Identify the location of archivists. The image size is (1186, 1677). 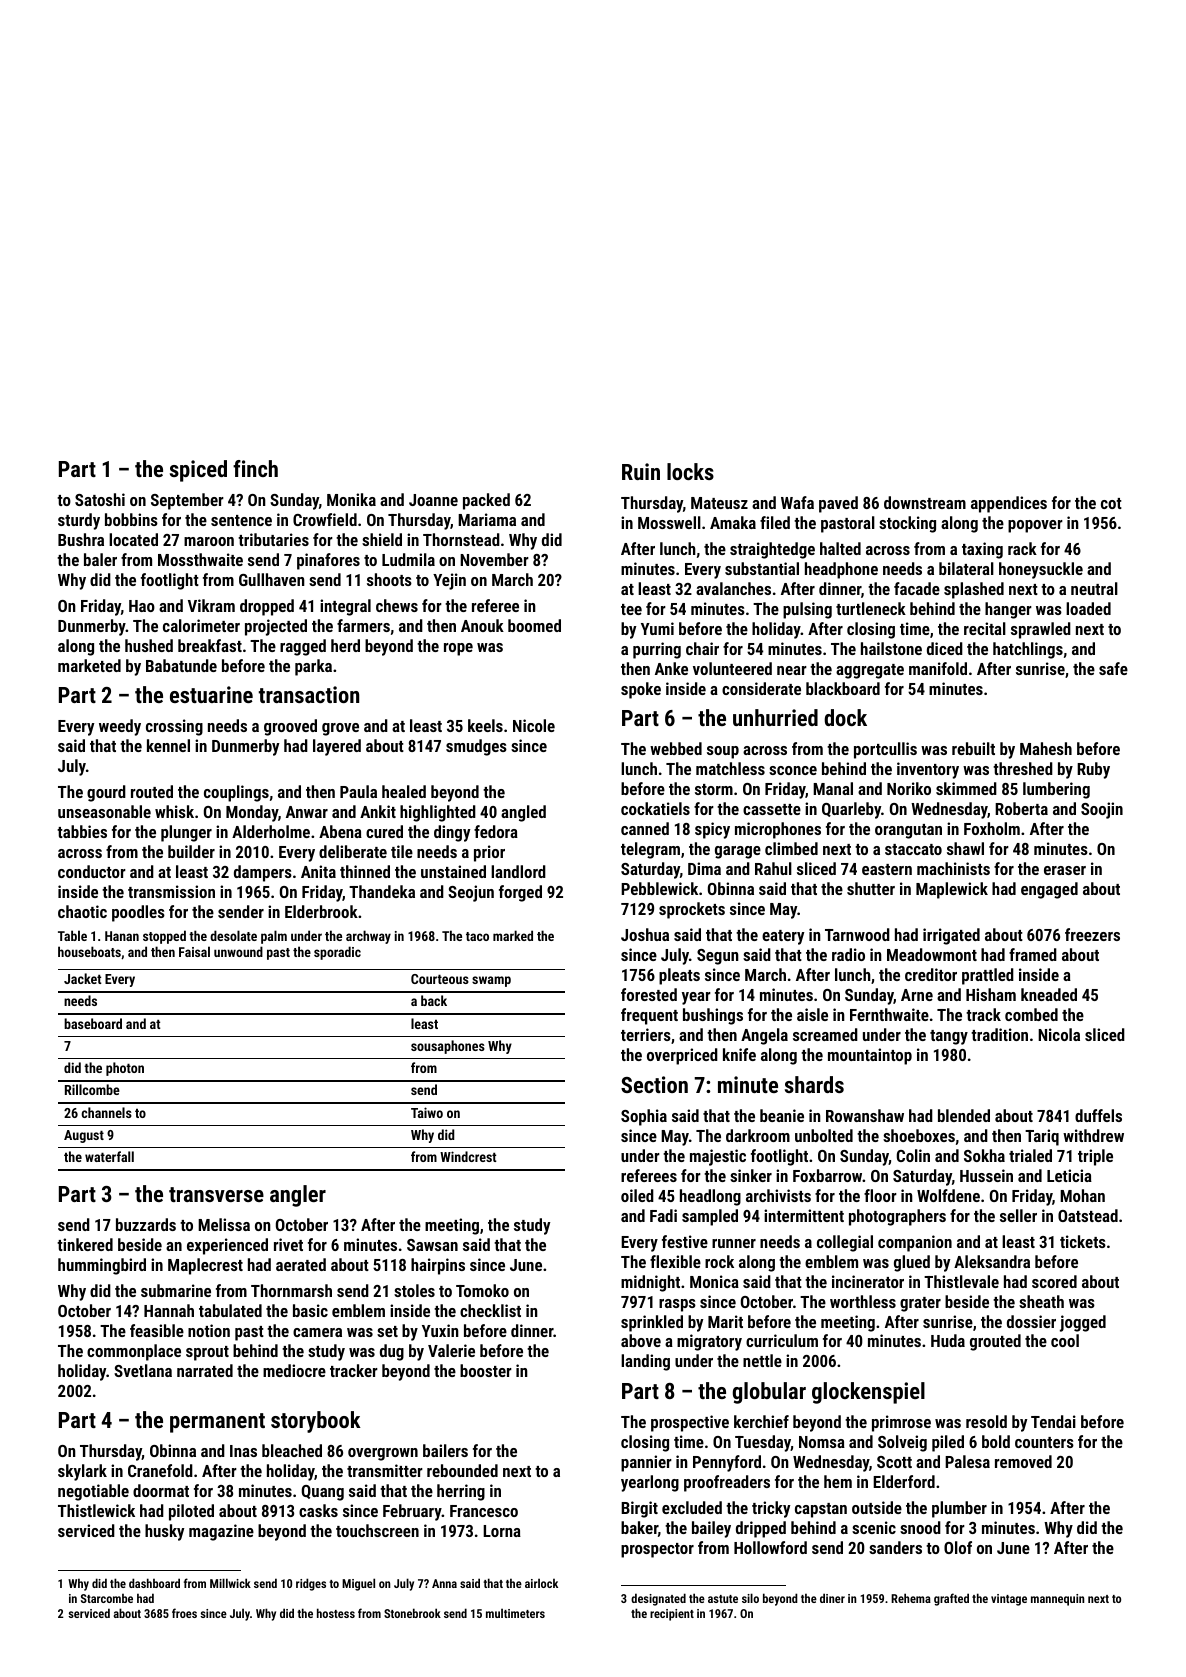
(778, 1195).
